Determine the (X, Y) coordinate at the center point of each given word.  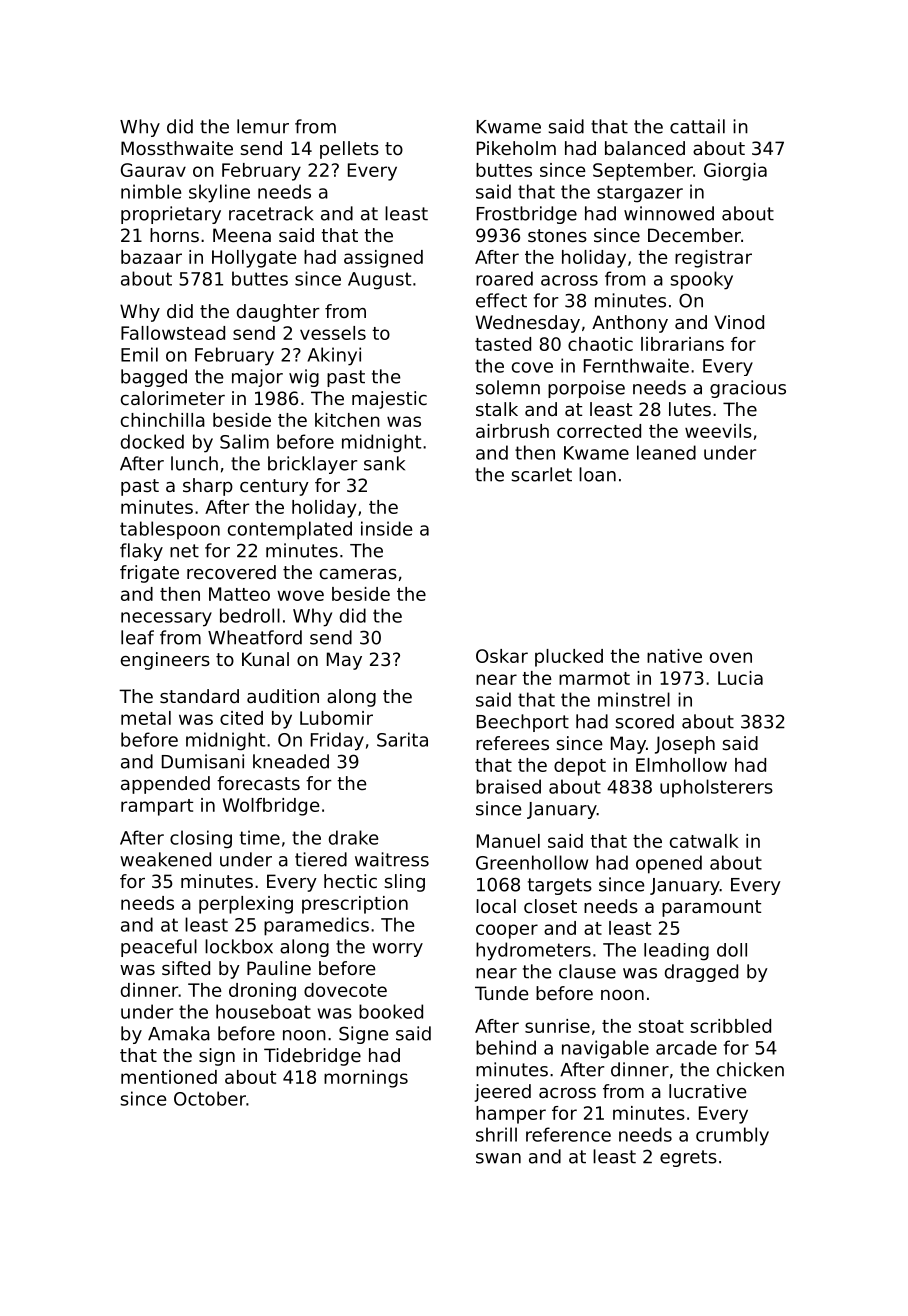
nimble (151, 191)
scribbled (730, 1026)
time (260, 837)
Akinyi (334, 356)
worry (397, 950)
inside (386, 528)
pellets (349, 150)
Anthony (630, 324)
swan (498, 1158)
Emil (139, 354)
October (210, 1098)
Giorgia (735, 172)
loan (597, 474)
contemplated (290, 530)
